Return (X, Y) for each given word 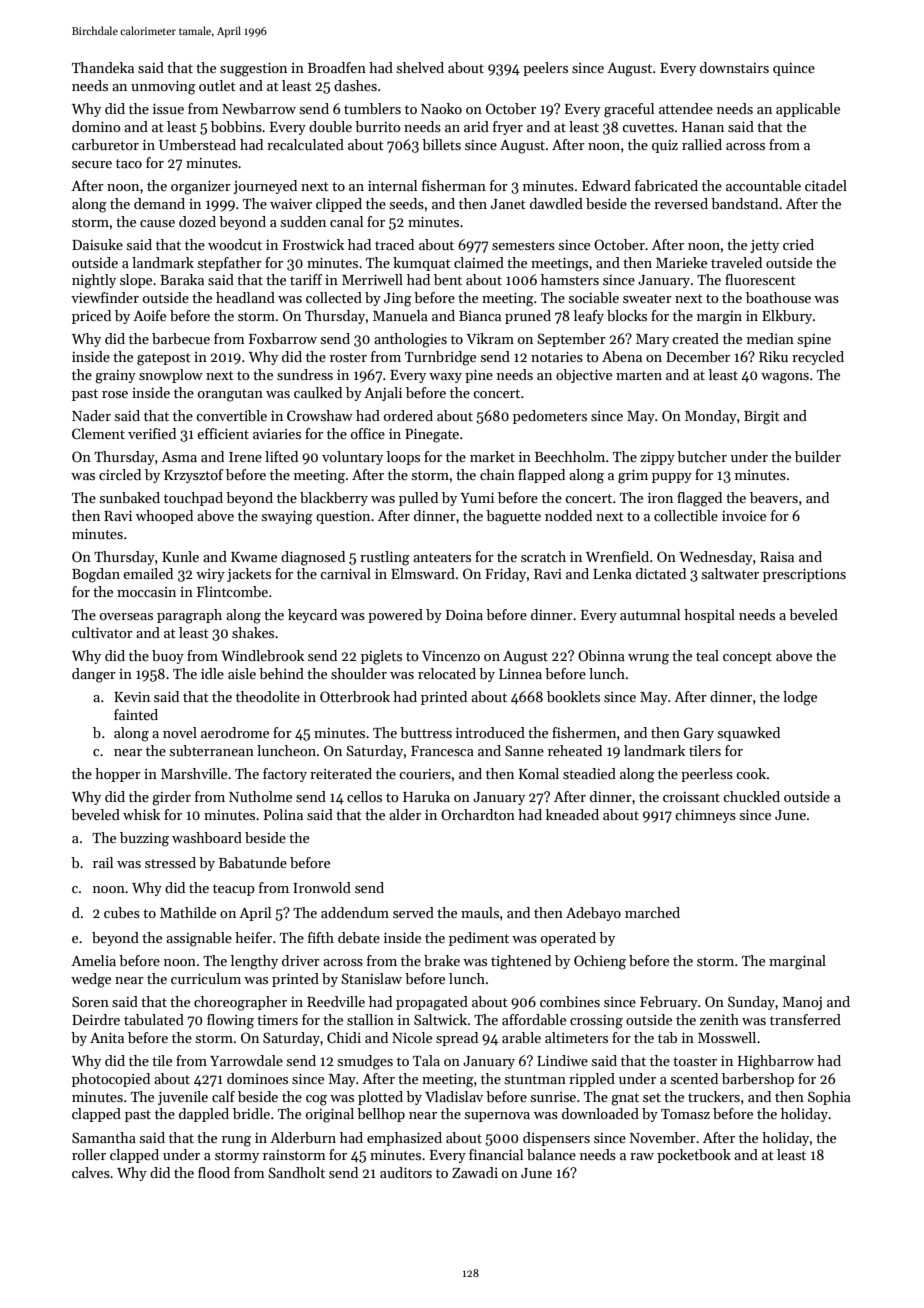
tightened (521, 962)
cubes (122, 912)
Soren (90, 1001)
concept (747, 658)
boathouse (778, 297)
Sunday (751, 1003)
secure (92, 164)
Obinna (601, 655)
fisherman (454, 185)
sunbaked (130, 497)
